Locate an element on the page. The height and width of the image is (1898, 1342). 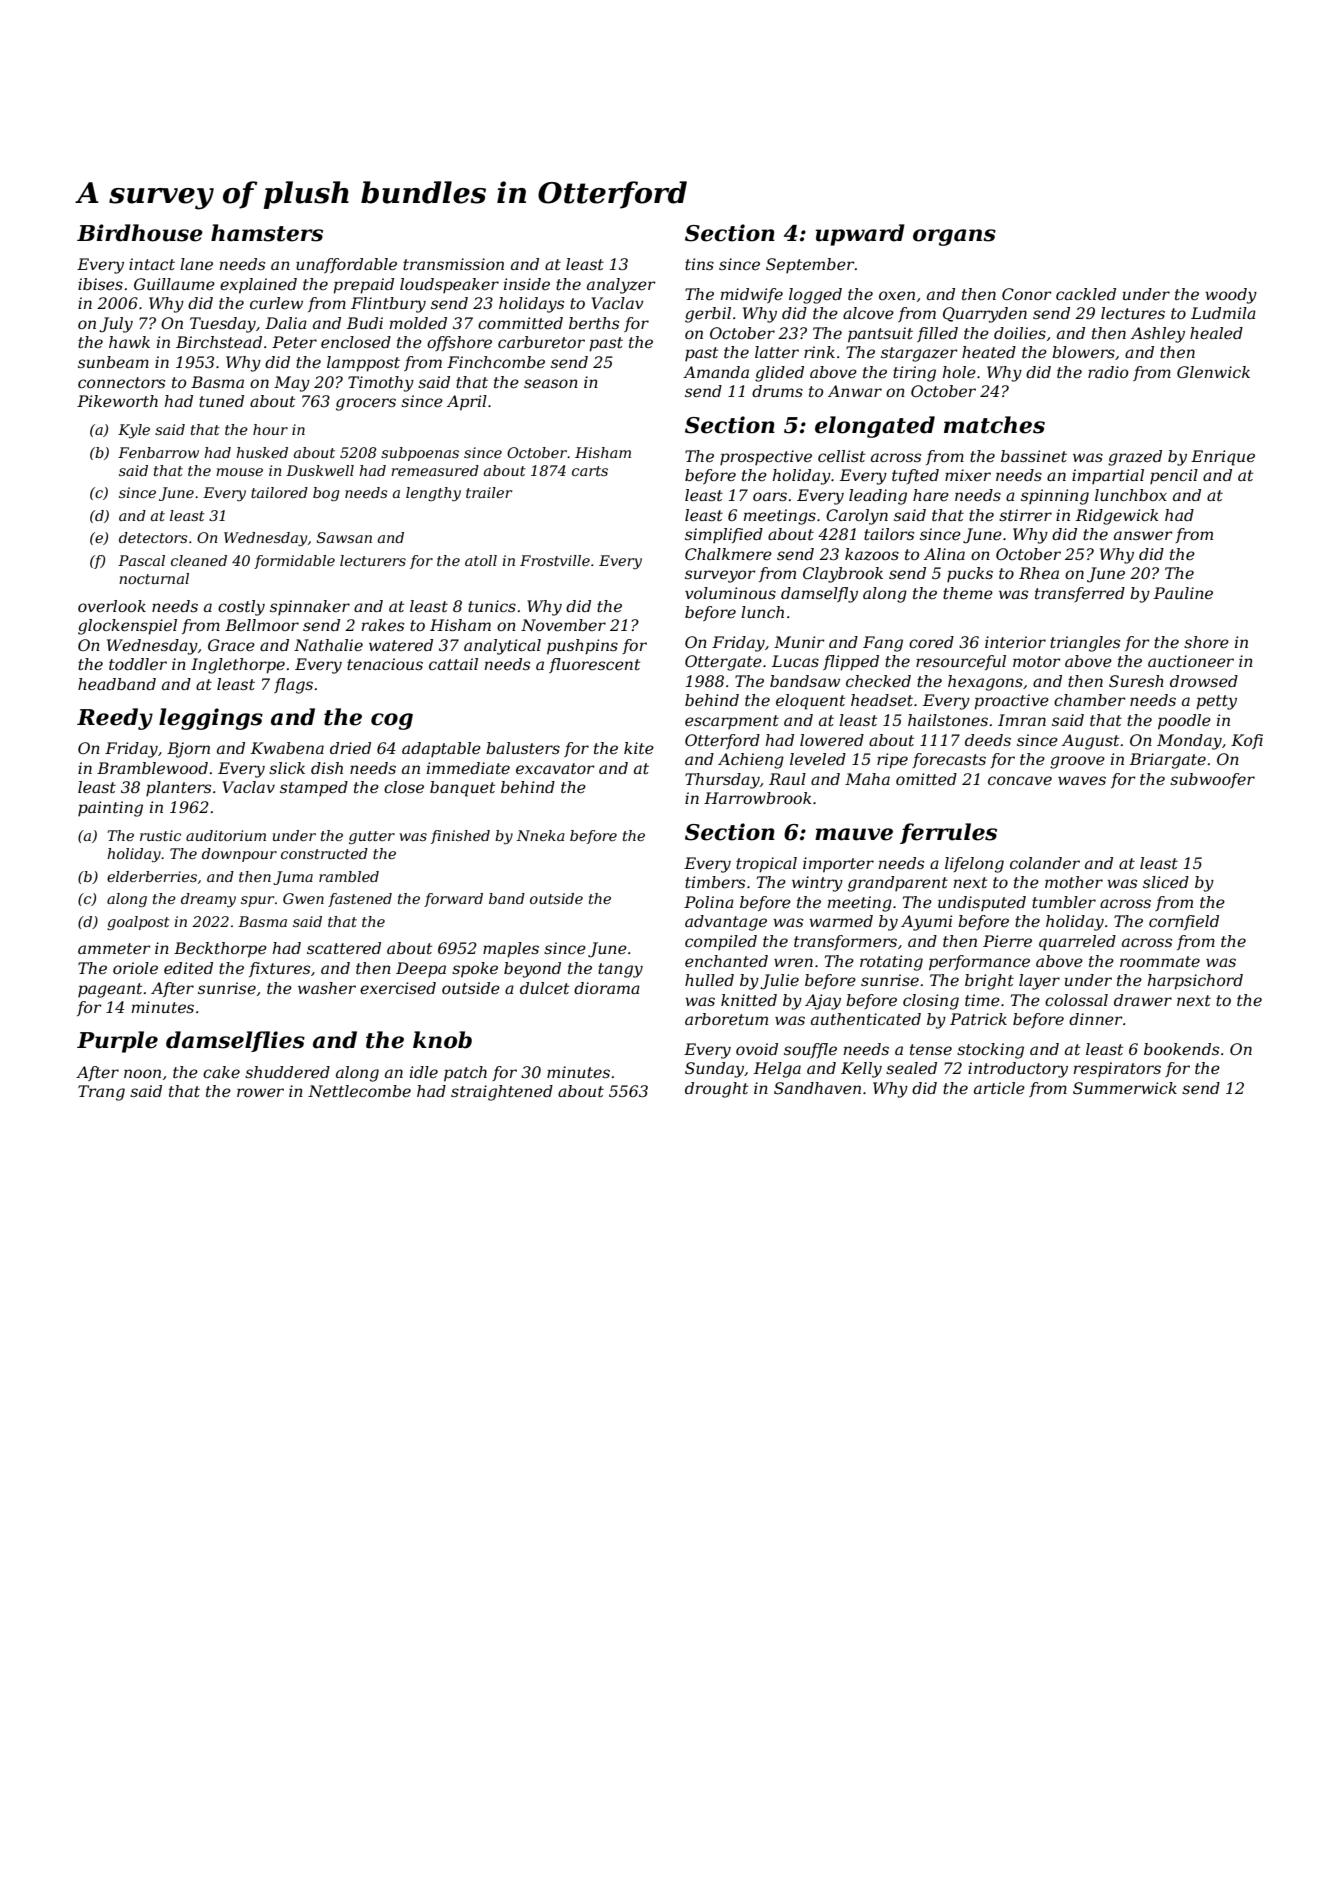
analyzer is located at coordinates (621, 286).
